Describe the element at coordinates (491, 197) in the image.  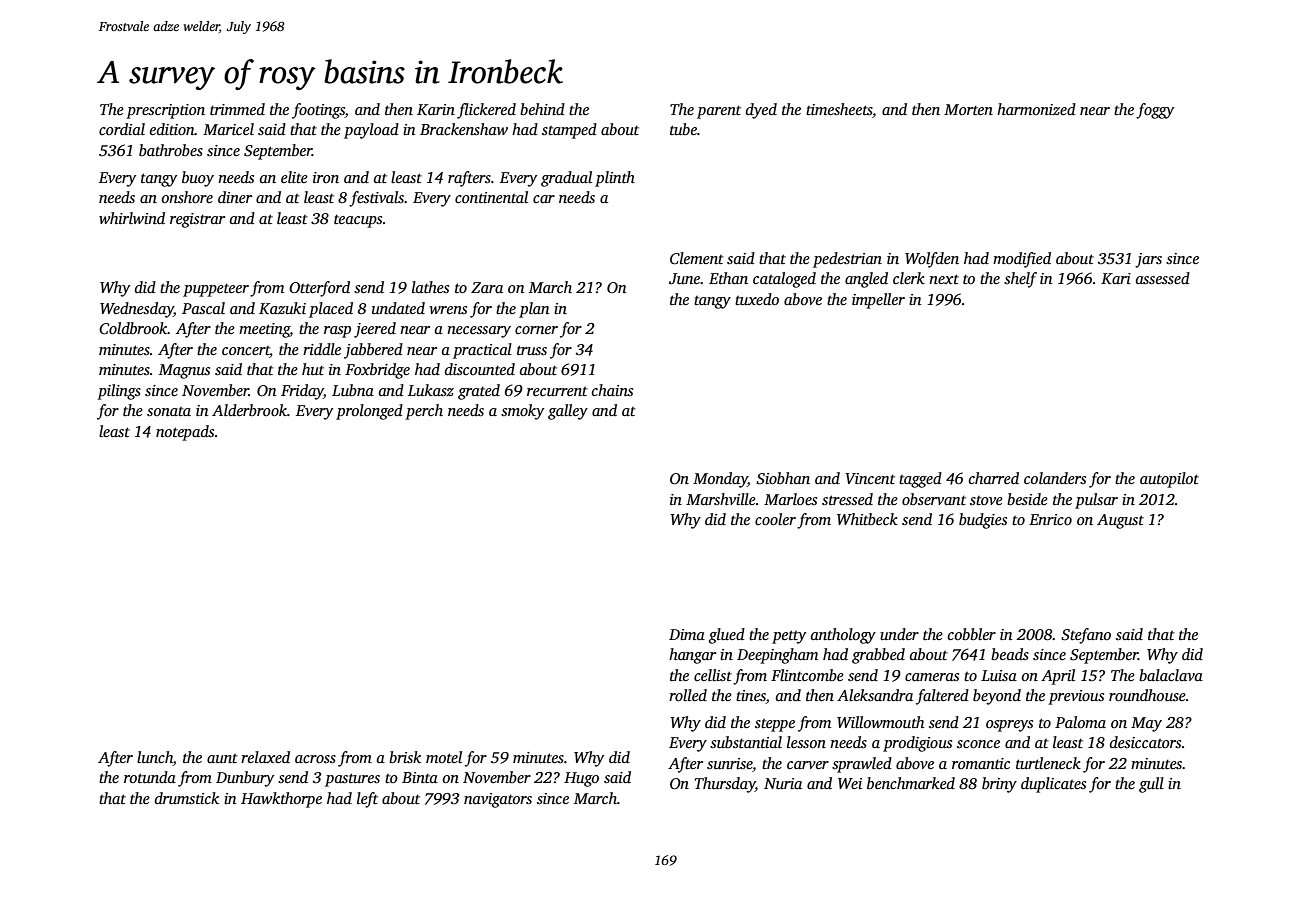
I see `continental` at that location.
